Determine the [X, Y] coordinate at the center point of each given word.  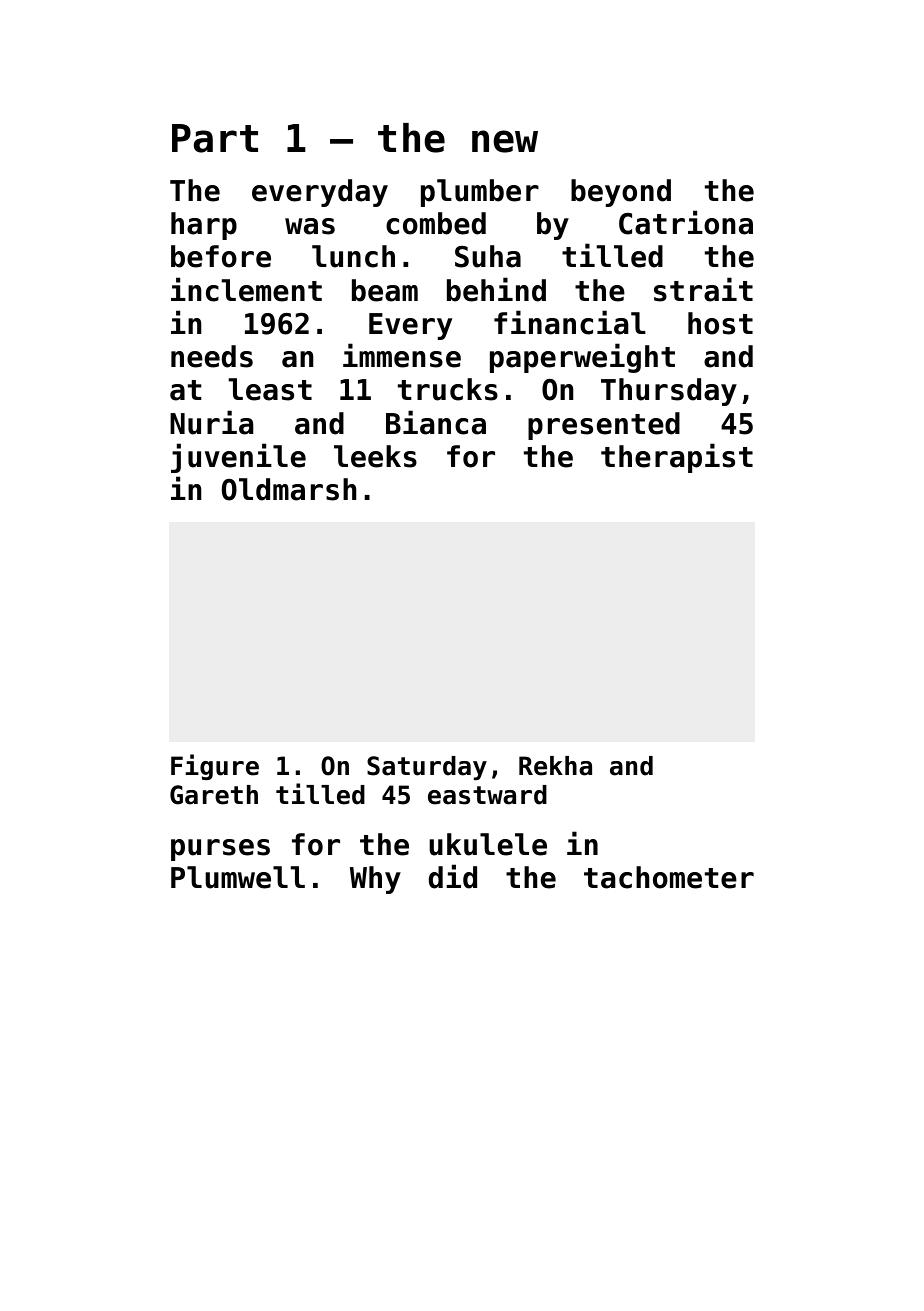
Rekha [555, 766]
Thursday [669, 392]
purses [220, 850]
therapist [677, 458]
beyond [621, 193]
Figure [215, 767]
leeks [375, 456]
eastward [487, 795]
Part [215, 138]
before [221, 256]
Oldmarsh [289, 489]
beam [385, 290]
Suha [488, 256]
